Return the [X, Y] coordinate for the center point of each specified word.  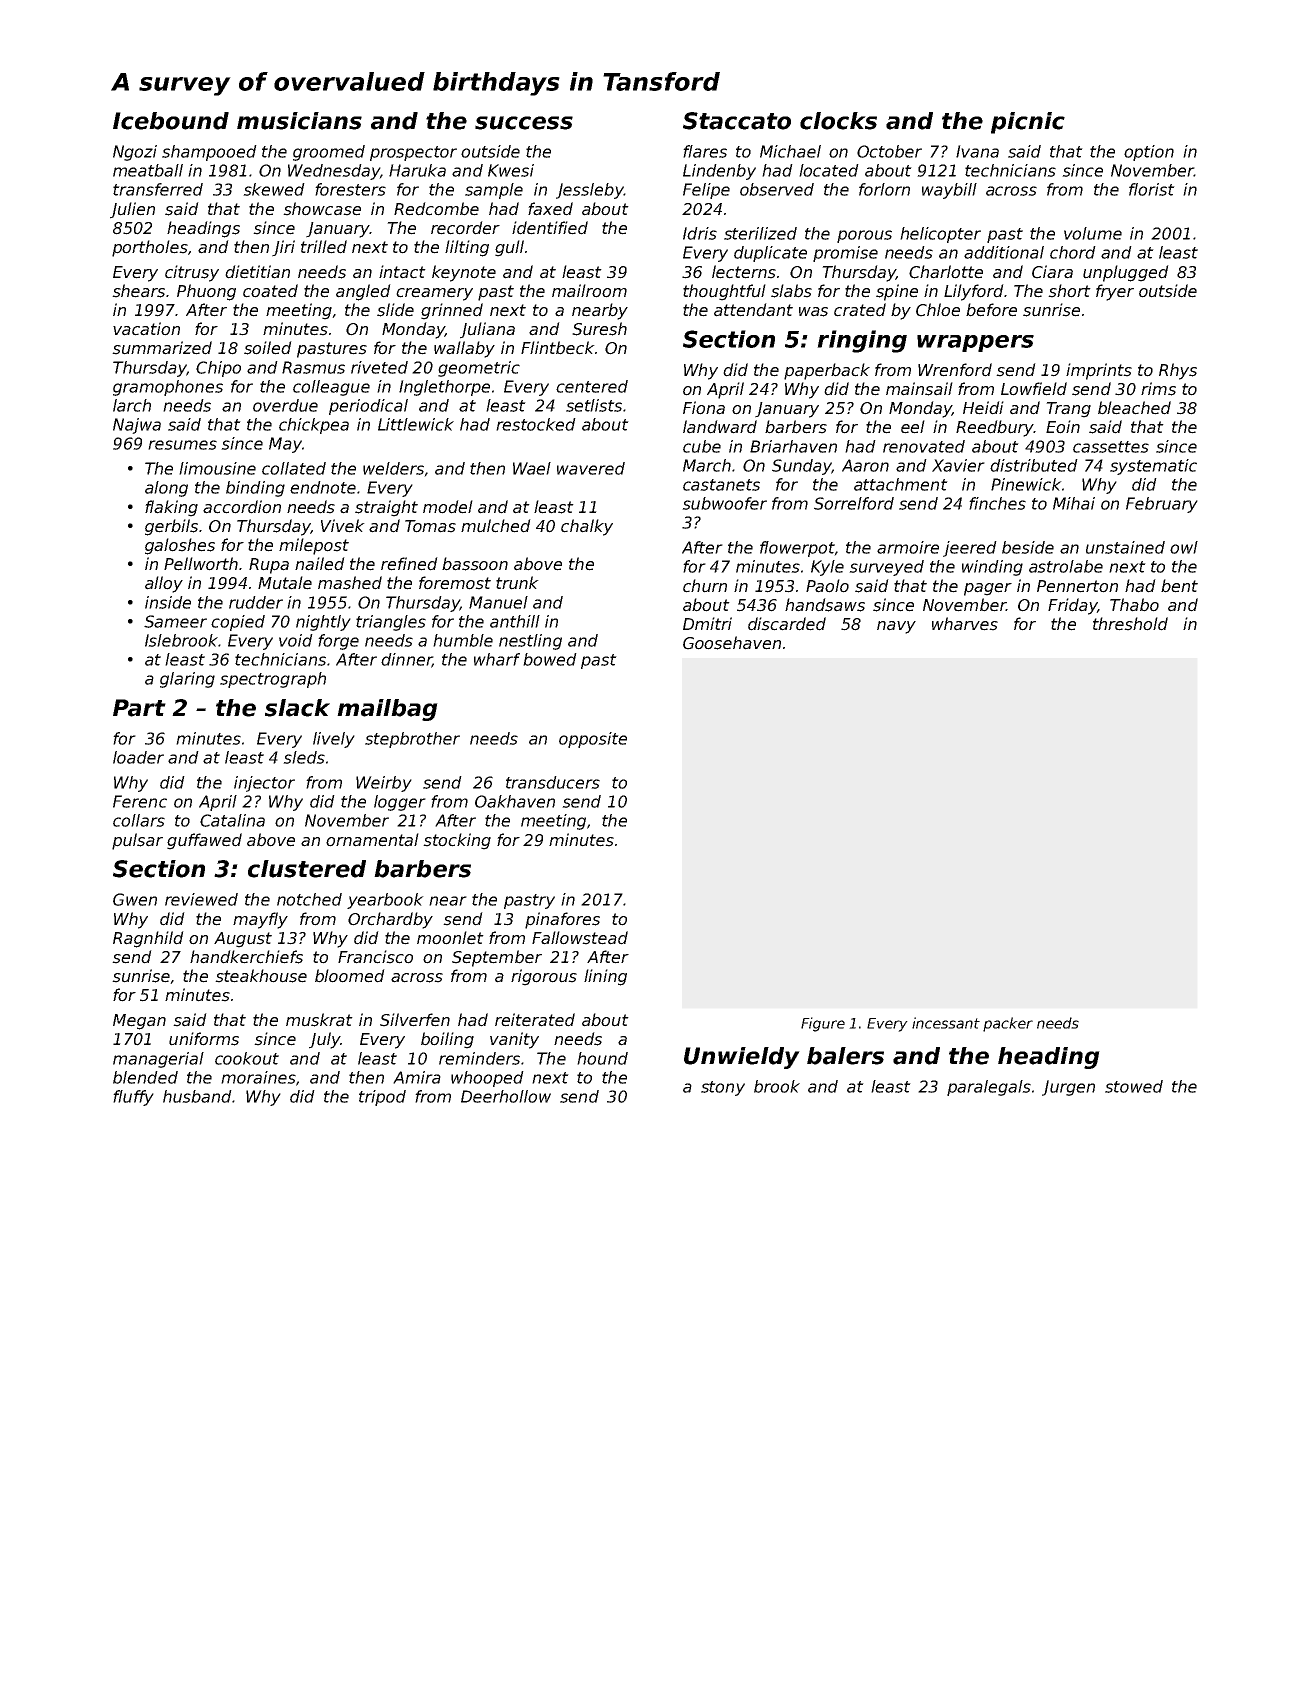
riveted [379, 367]
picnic [1028, 123]
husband [197, 1096]
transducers [553, 782]
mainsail [919, 389]
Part [139, 708]
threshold [1130, 624]
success [524, 123]
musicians [299, 121]
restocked [536, 424]
